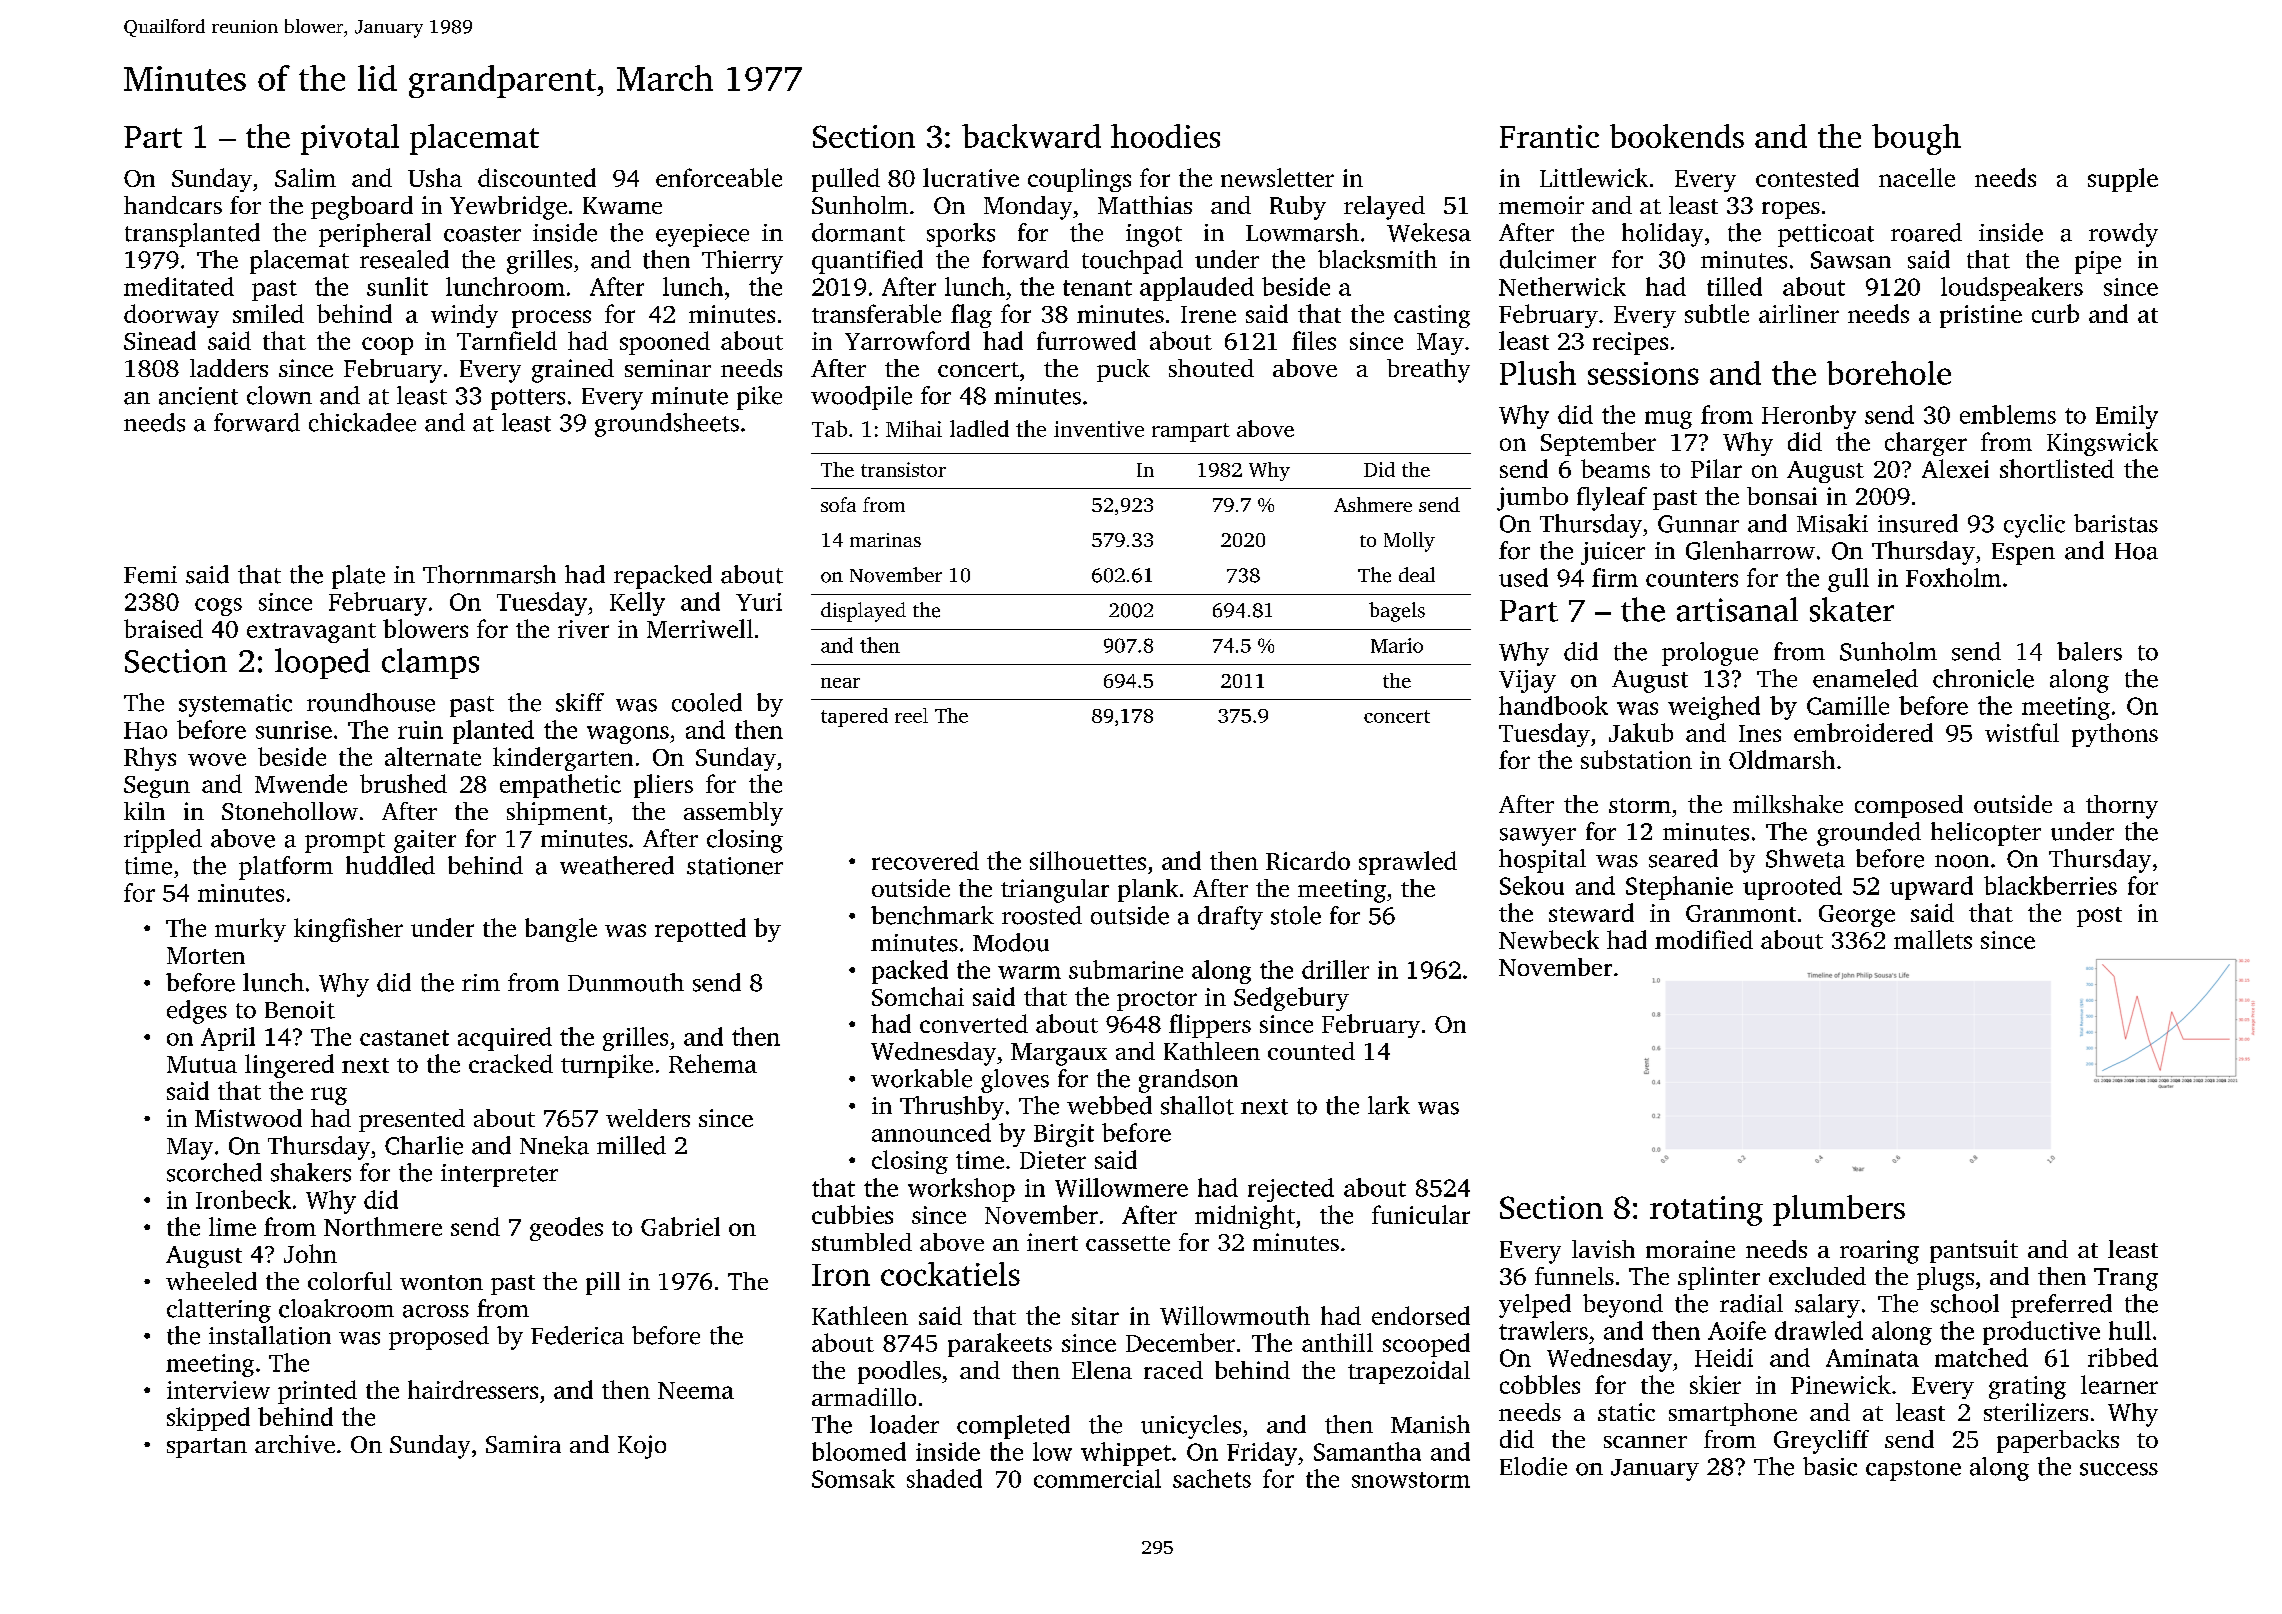 This screenshot has height=1614, width=2282. What do you see at coordinates (1677, 136) in the screenshot?
I see `bookends` at bounding box center [1677, 136].
